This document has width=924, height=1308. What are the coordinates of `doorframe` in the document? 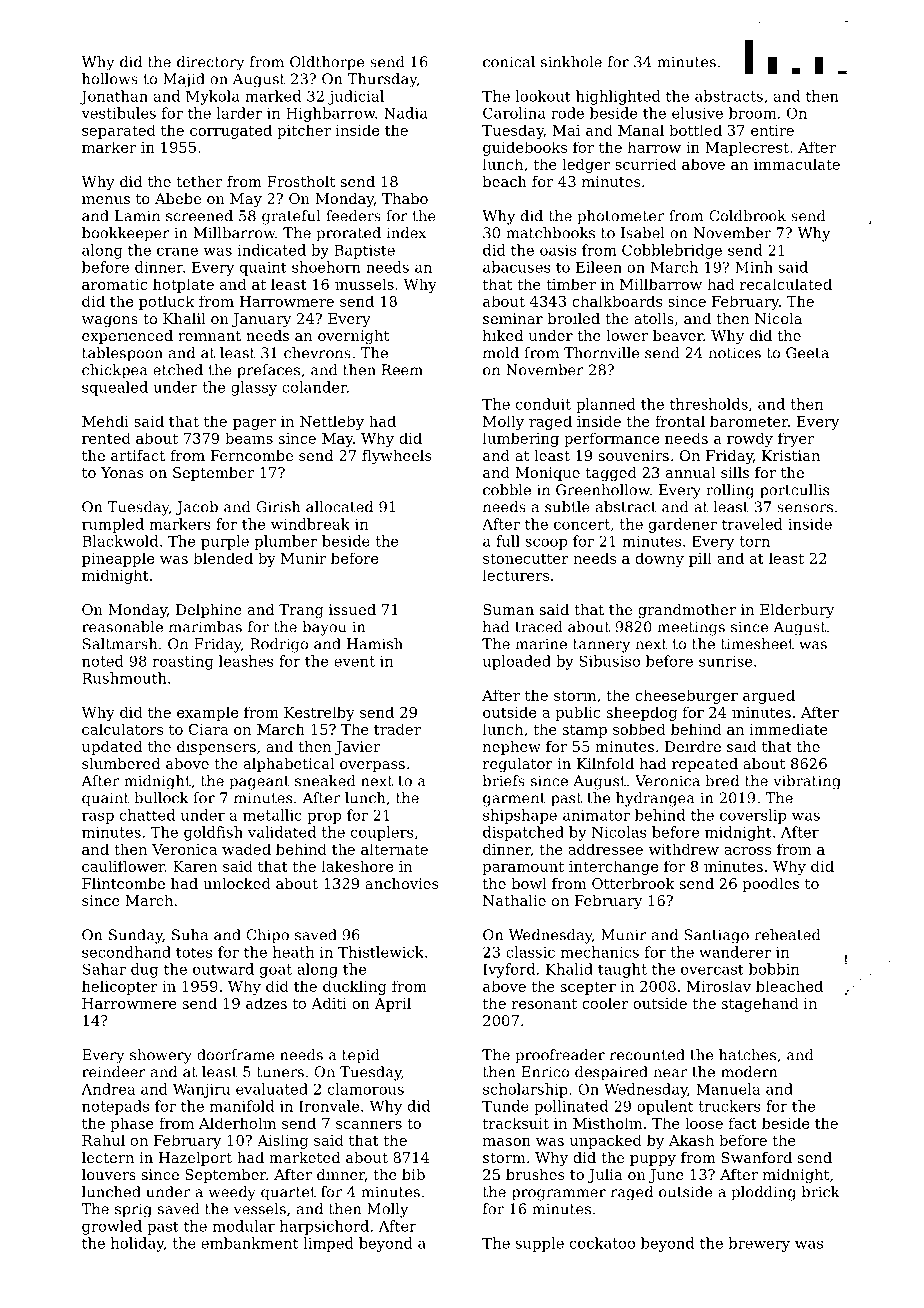 It's located at (235, 1055).
